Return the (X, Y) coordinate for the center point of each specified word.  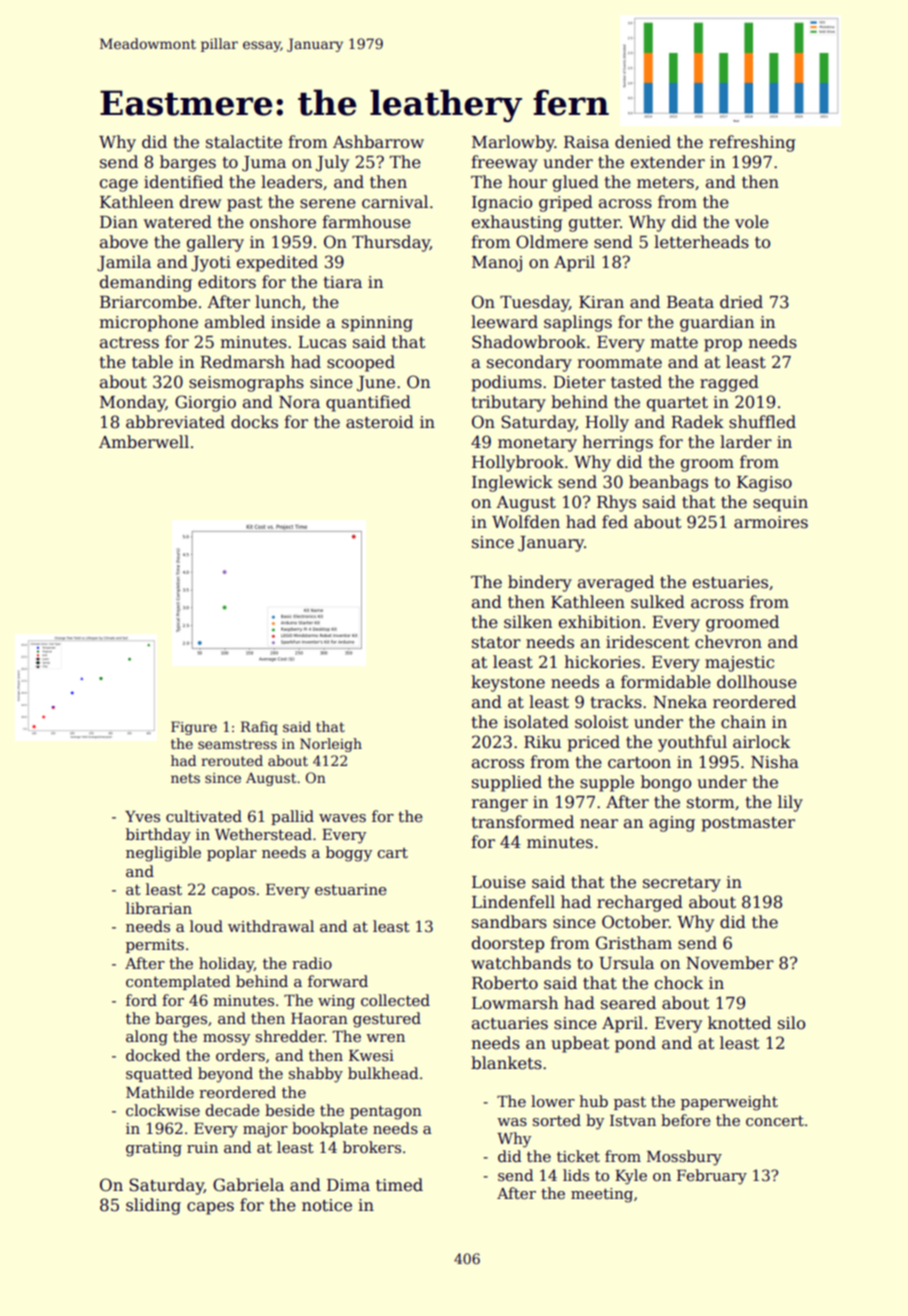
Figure (194, 728)
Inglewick (512, 483)
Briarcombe (148, 302)
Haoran (319, 1018)
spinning (377, 324)
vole (752, 222)
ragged (729, 383)
